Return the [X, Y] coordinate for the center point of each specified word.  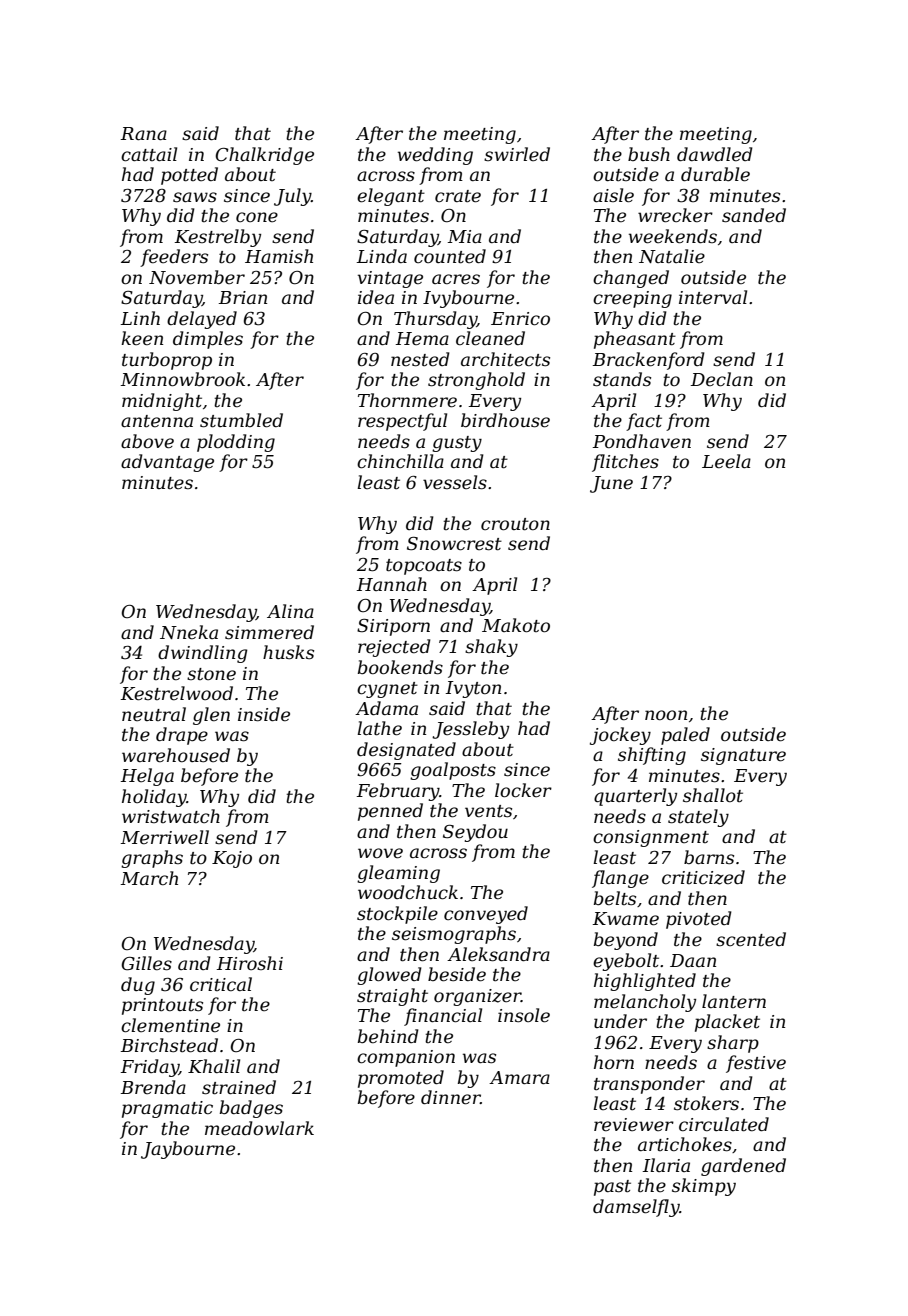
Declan [721, 379]
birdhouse [505, 420]
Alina [290, 611]
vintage [390, 279]
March [149, 878]
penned [390, 812]
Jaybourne [188, 1150]
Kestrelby [217, 238]
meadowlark [259, 1128]
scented [751, 939]
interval [713, 297]
